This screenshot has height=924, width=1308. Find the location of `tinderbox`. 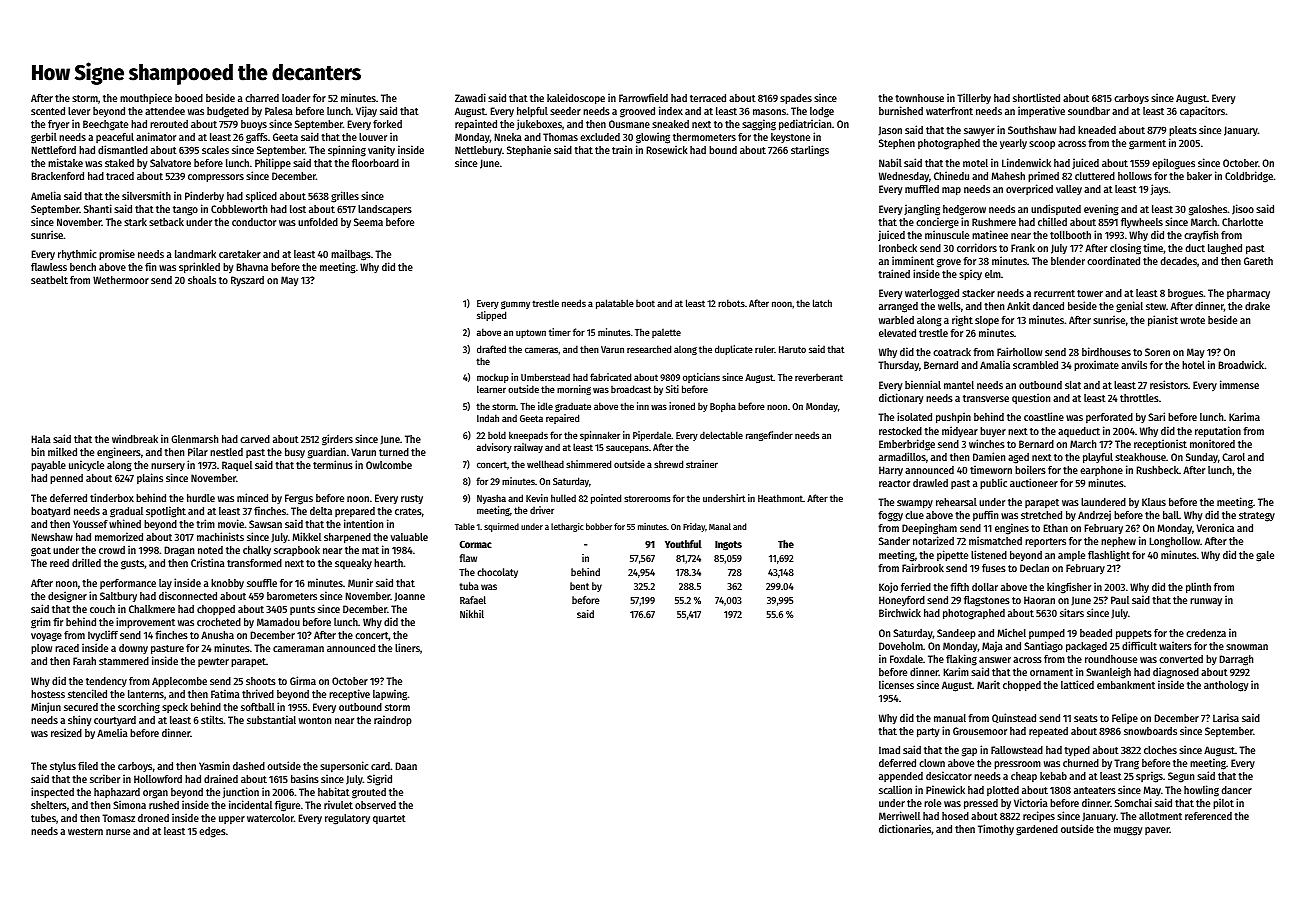

tinderbox is located at coordinates (112, 497).
